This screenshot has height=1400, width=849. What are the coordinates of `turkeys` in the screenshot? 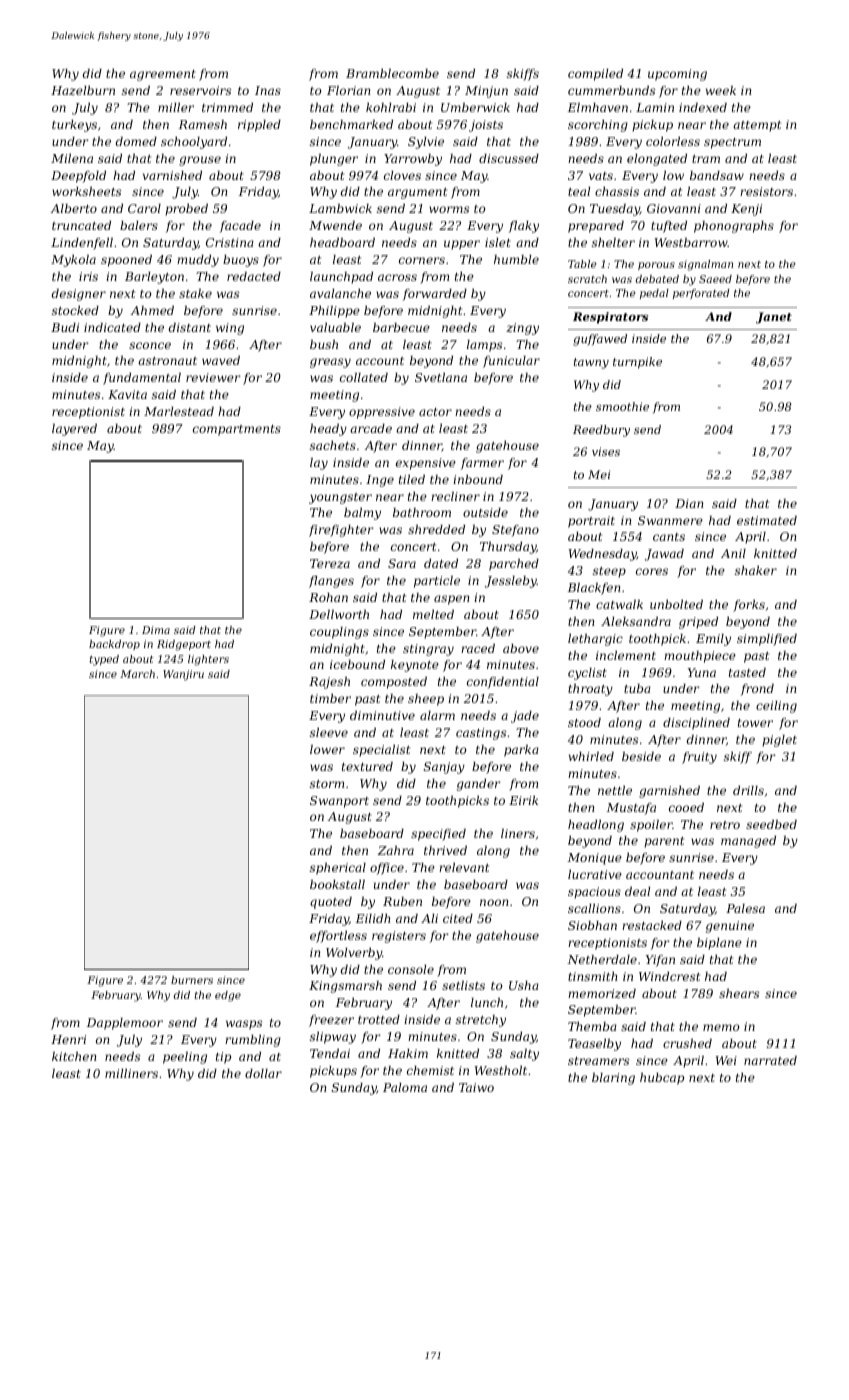 It's located at (74, 126).
